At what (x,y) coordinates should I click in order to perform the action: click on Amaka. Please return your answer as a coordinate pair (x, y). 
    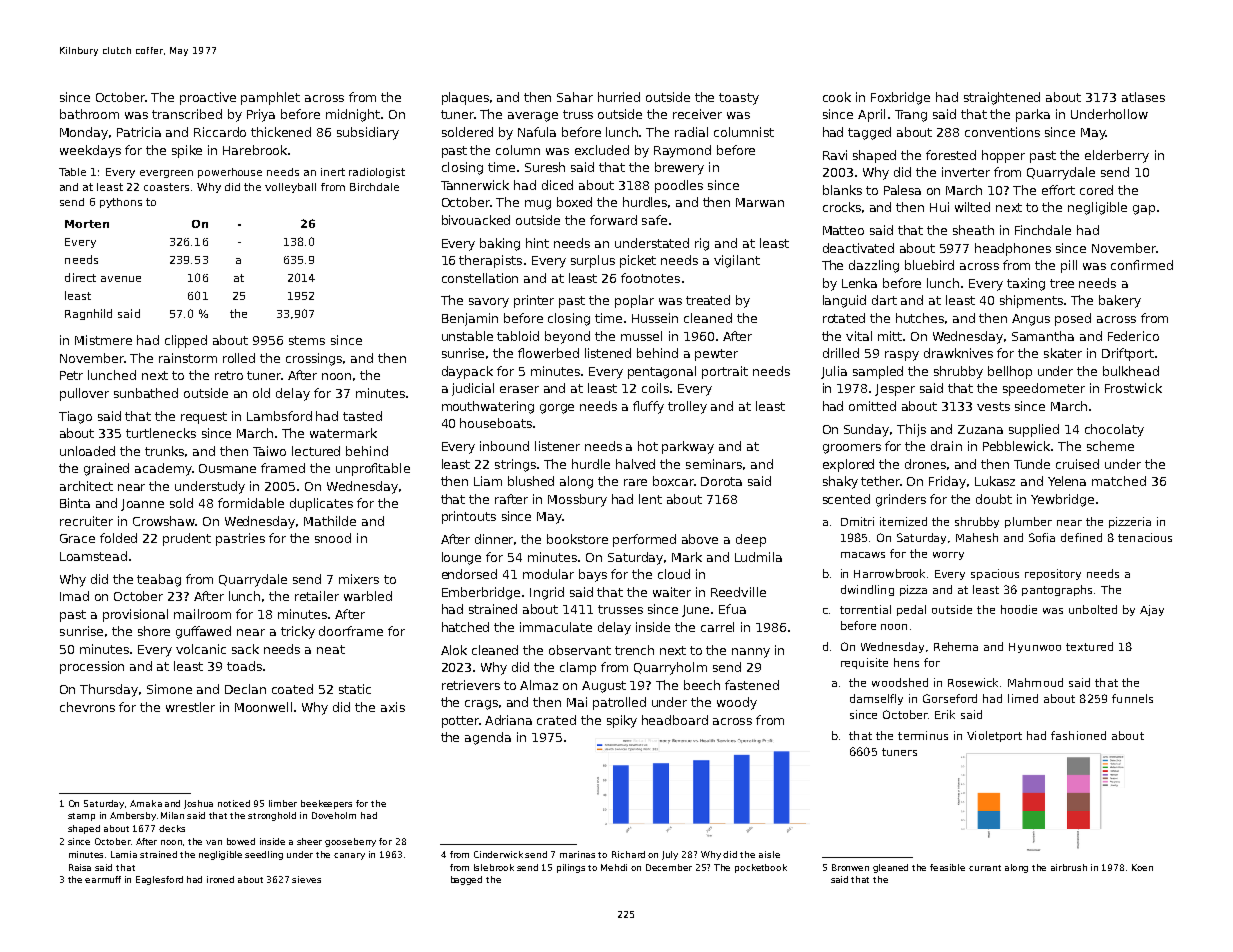
    Looking at the image, I should click on (146, 803).
